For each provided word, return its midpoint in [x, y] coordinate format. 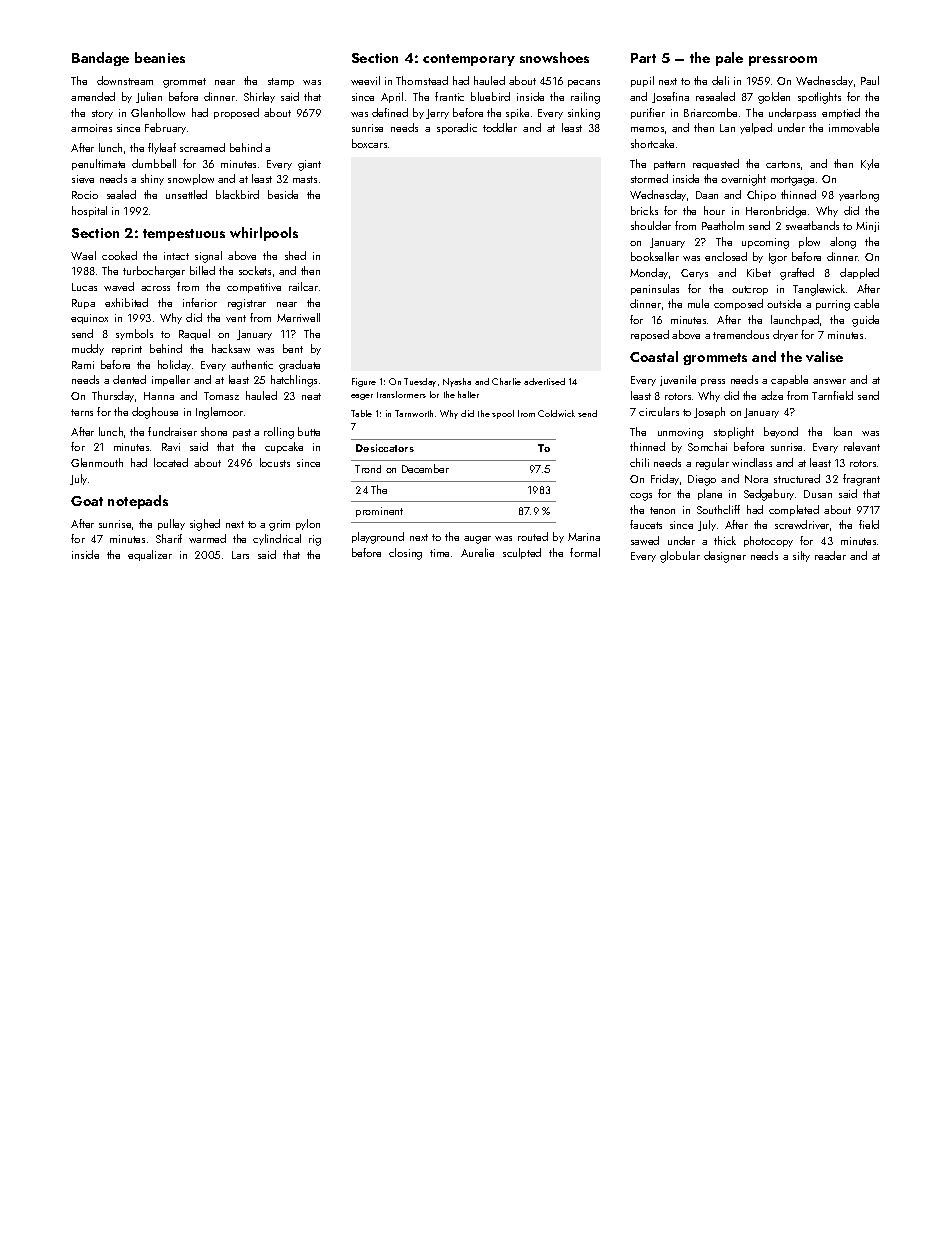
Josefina [670, 97]
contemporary [469, 60]
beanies [160, 57]
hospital [89, 211]
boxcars [369, 143]
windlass [752, 462]
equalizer [150, 555]
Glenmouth [97, 462]
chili [639, 462]
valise [824, 356]
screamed [202, 147]
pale [729, 59]
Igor [778, 258]
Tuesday [420, 382]
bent [293, 348]
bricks [644, 210]
